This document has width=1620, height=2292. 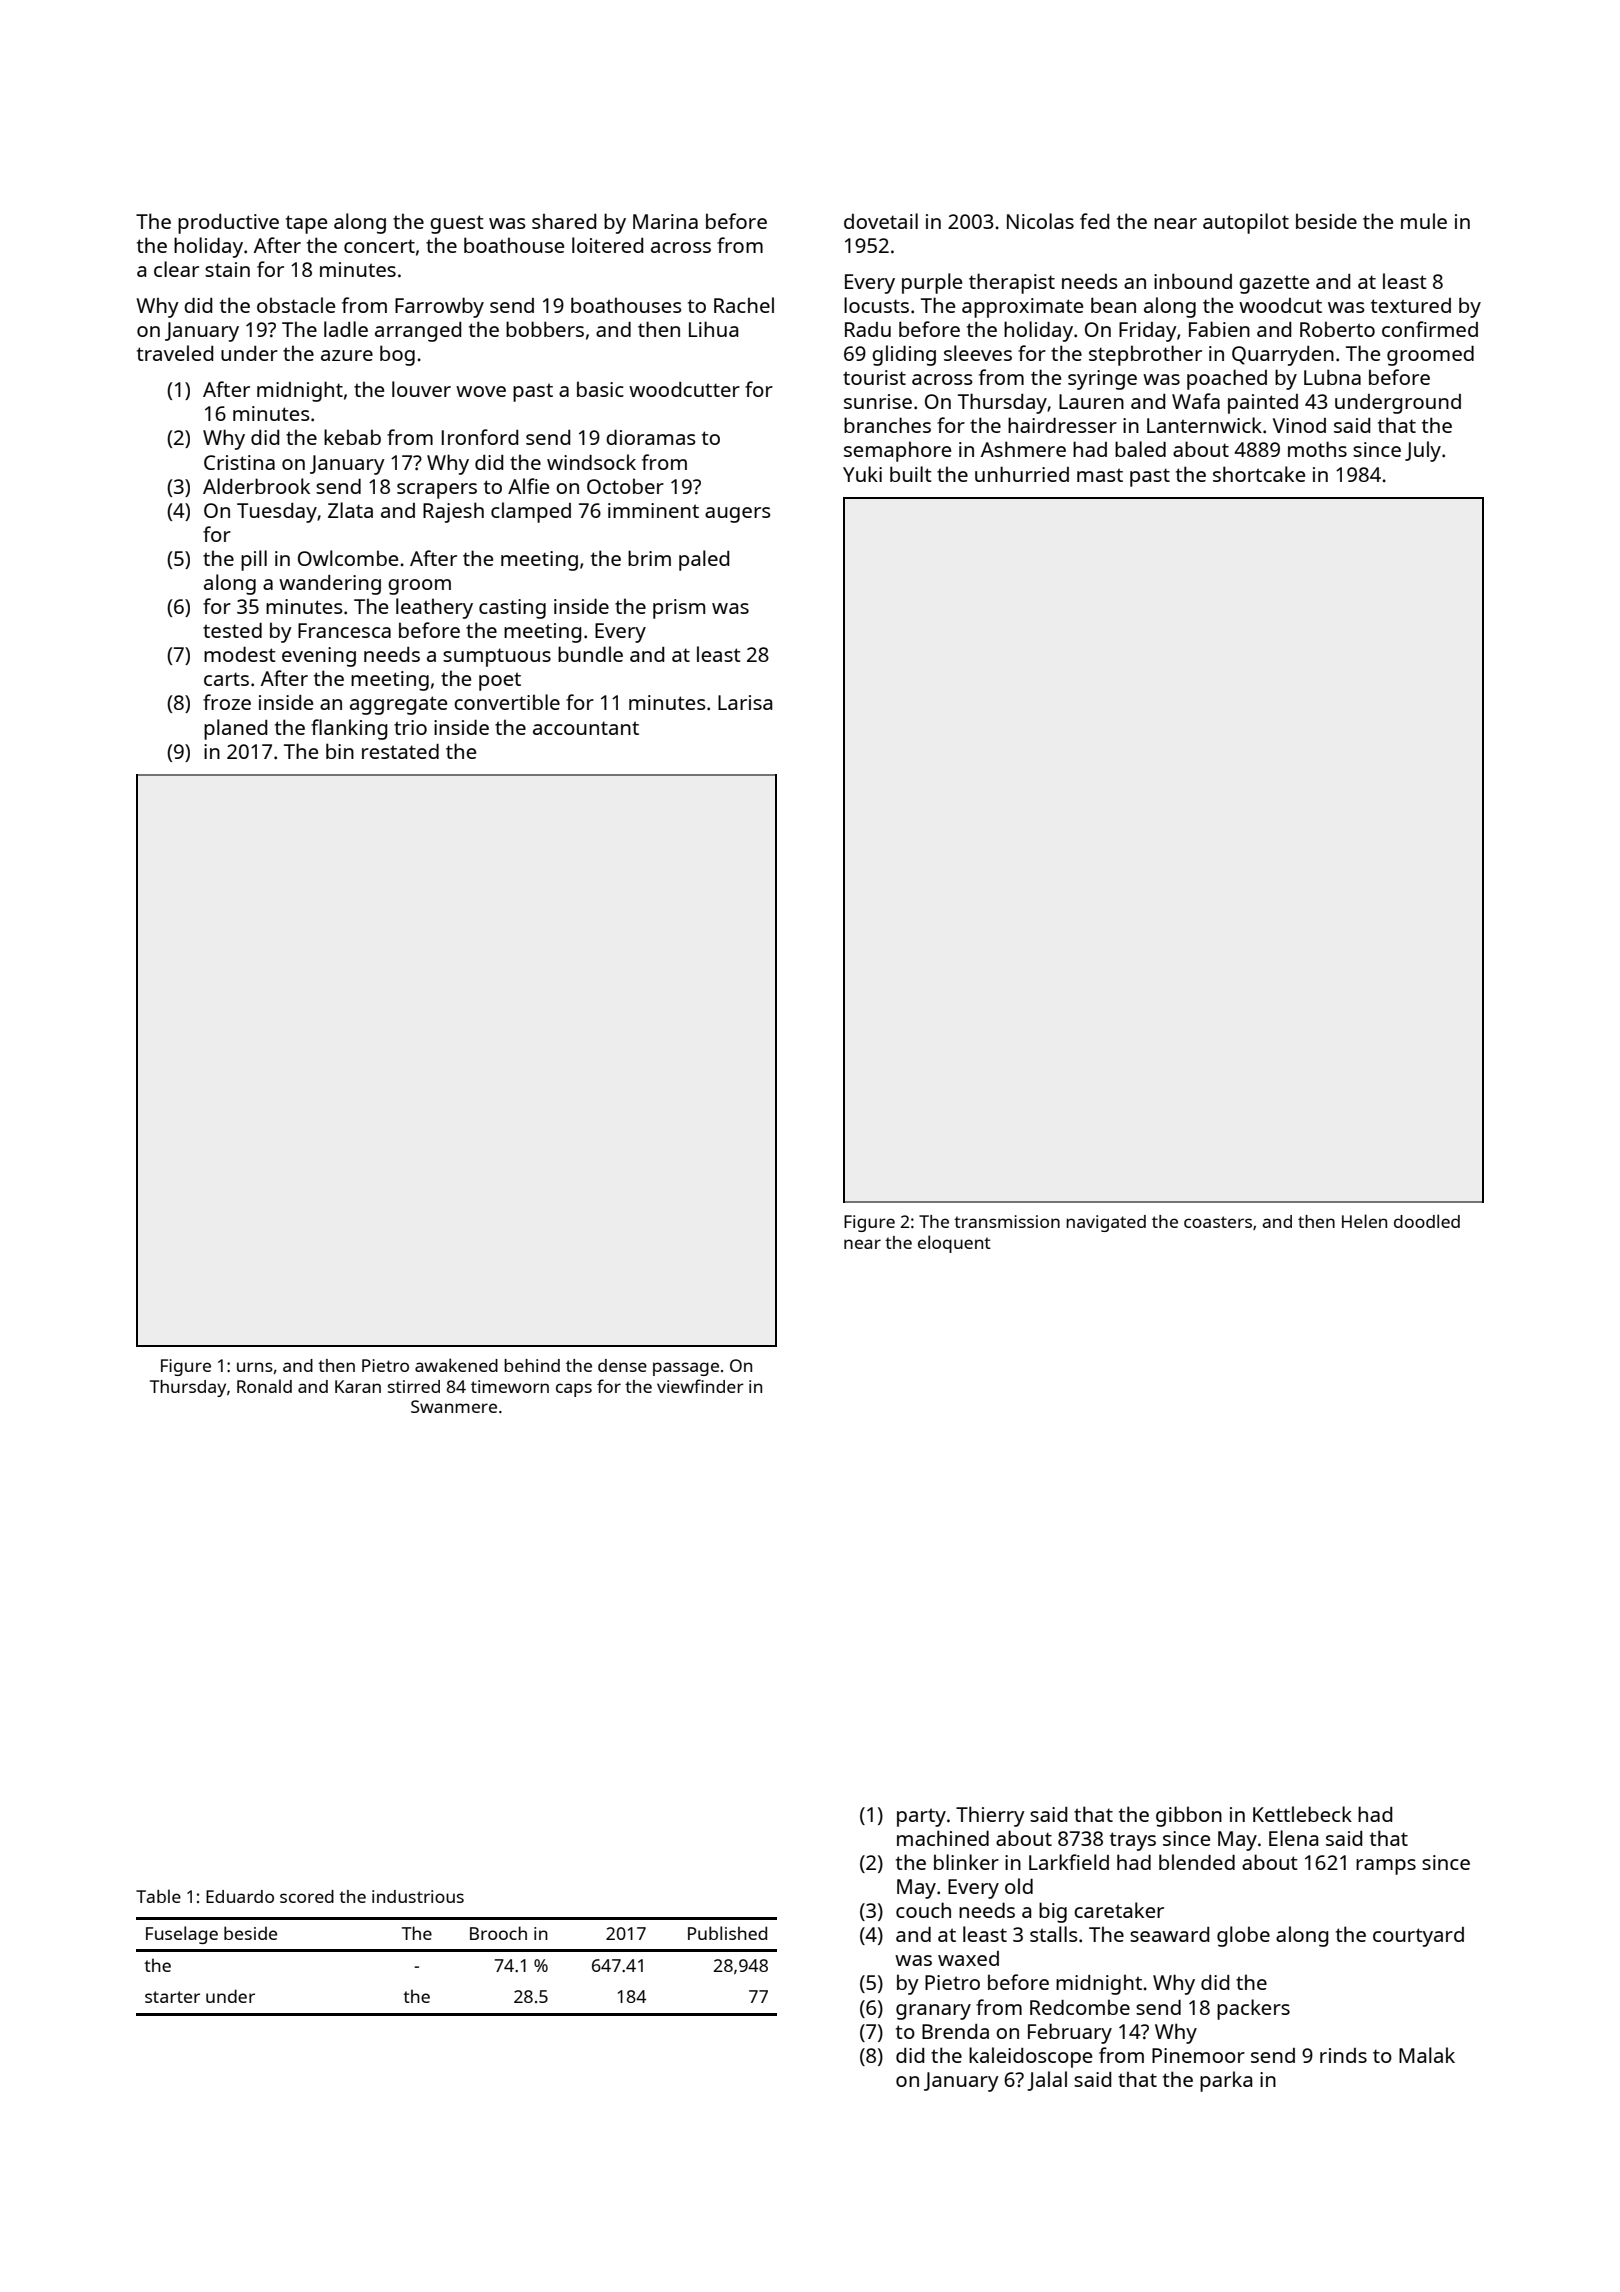 What do you see at coordinates (498, 1933) in the document?
I see `Brooch` at bounding box center [498, 1933].
